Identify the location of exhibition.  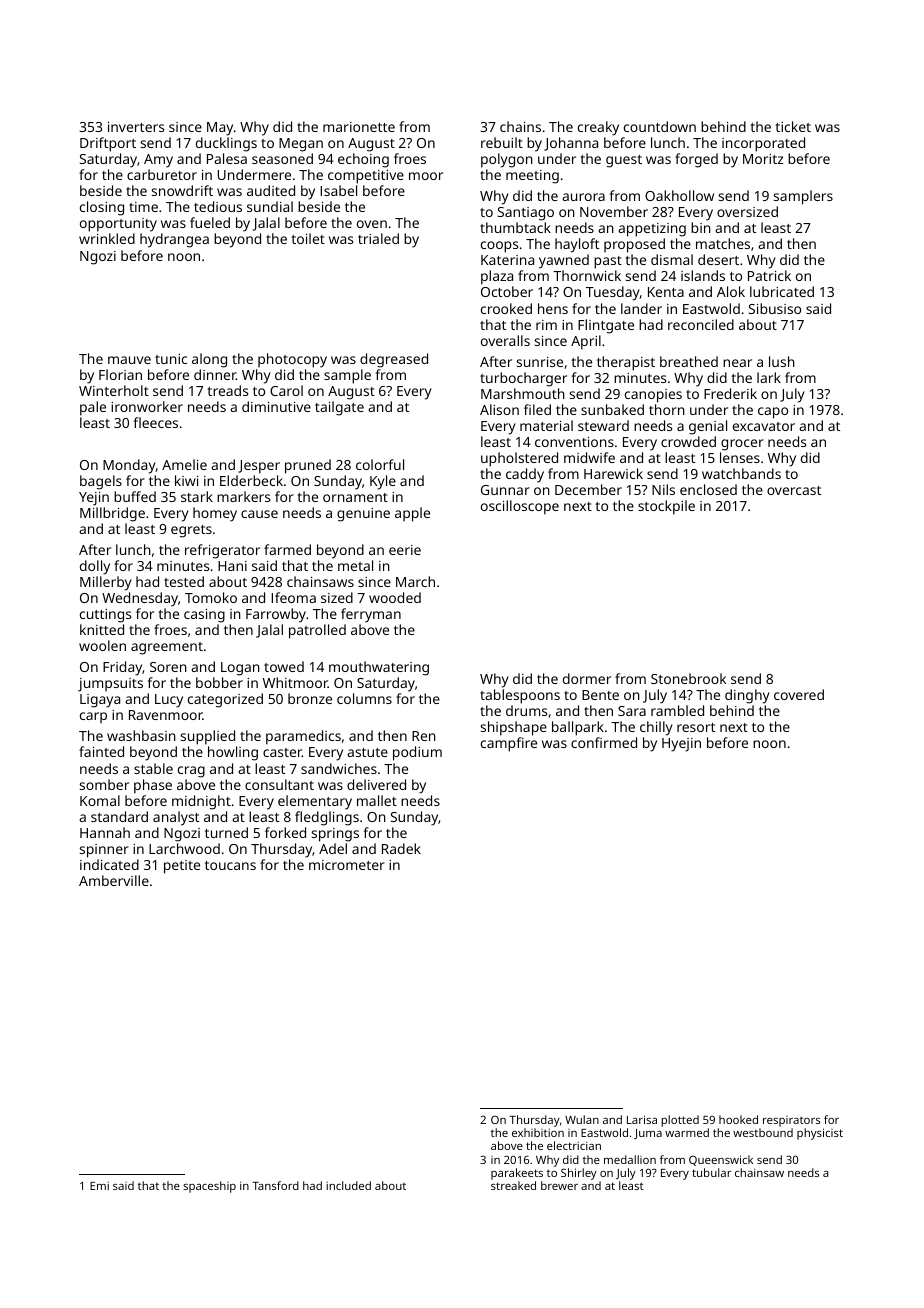
(538, 1132).
